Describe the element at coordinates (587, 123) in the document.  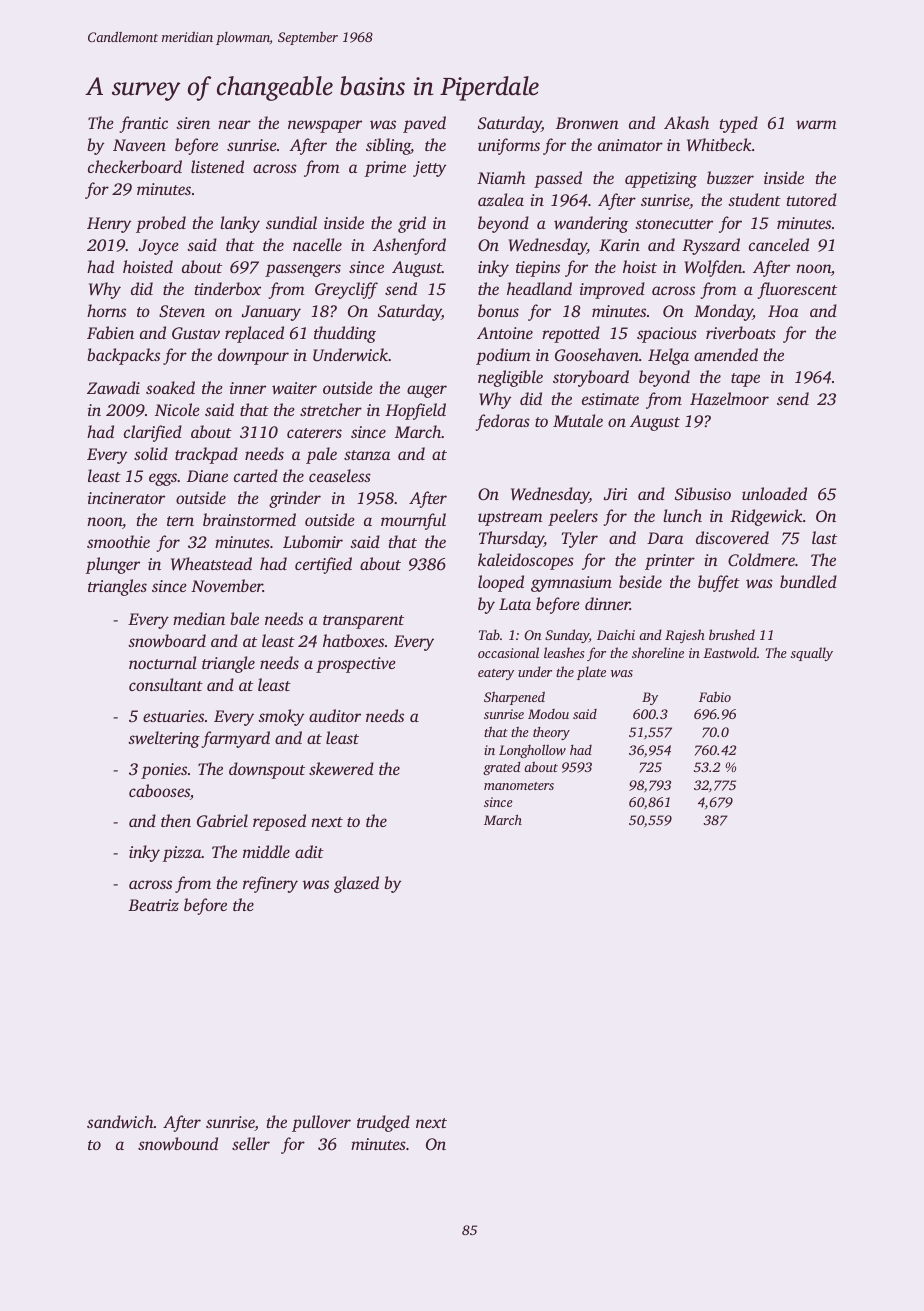
I see `Bronwen` at that location.
